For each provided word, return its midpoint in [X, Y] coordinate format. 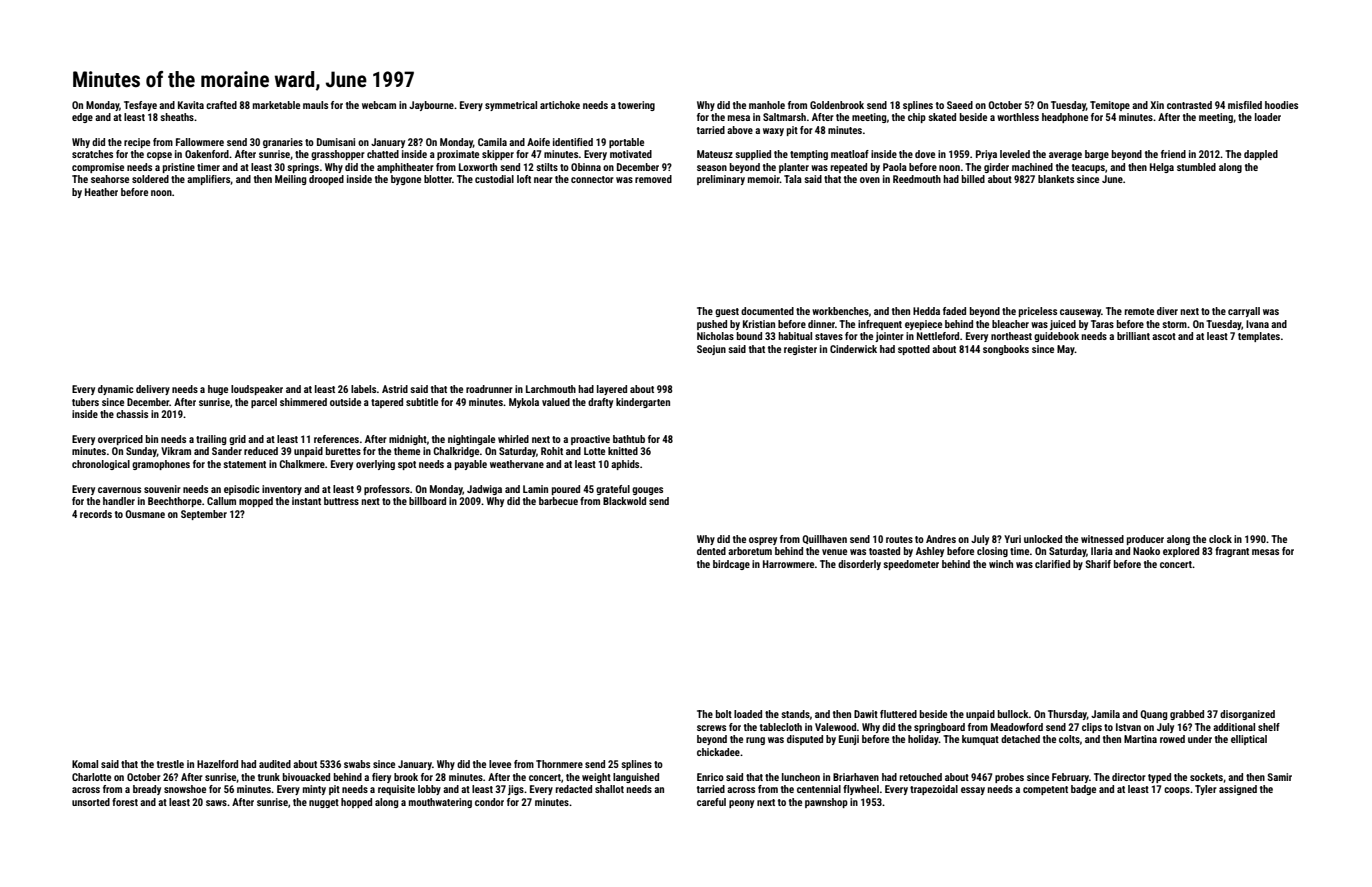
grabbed [1187, 715]
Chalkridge [456, 452]
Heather [101, 192]
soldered [150, 179]
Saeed [960, 105]
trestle [170, 764]
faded [954, 311]
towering [636, 106]
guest [727, 312]
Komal [85, 764]
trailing [211, 440]
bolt [724, 714]
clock [1220, 539]
